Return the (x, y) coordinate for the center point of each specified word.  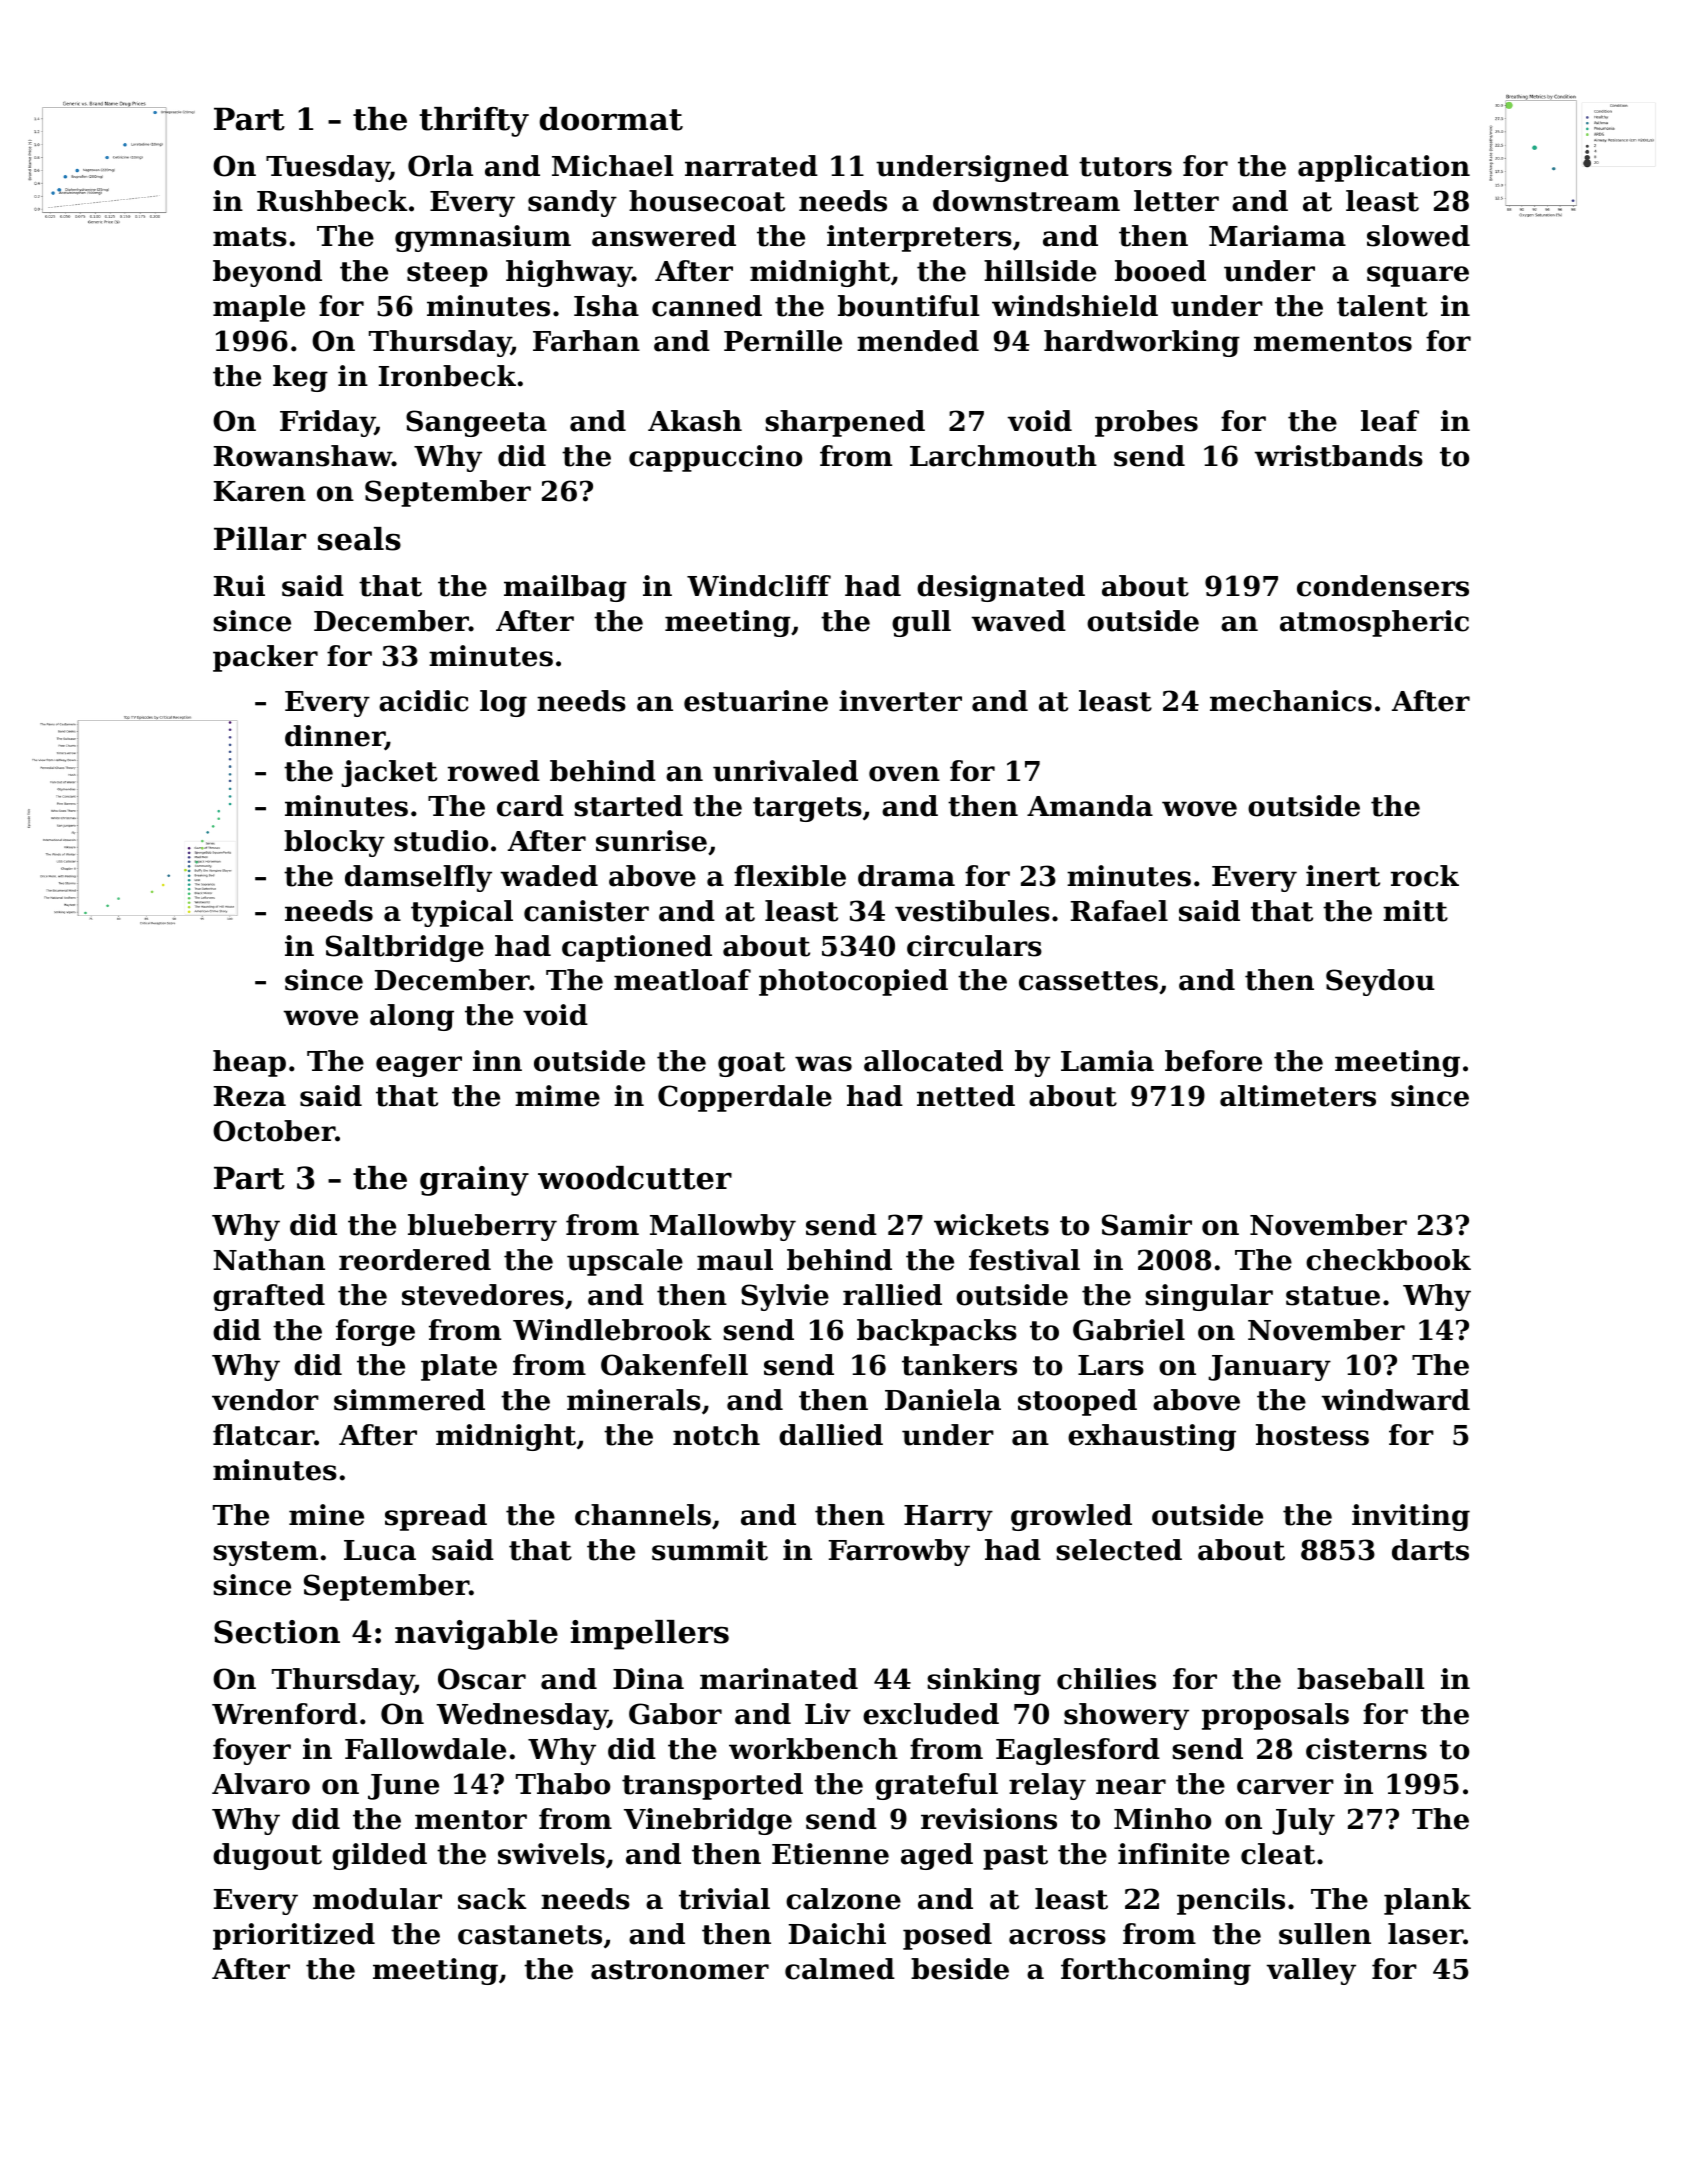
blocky (334, 843)
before (1213, 1061)
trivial (724, 1899)
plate (459, 1367)
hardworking (1142, 343)
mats (250, 237)
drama (906, 876)
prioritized (294, 1936)
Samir (1147, 1225)
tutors (1125, 167)
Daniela (943, 1400)
